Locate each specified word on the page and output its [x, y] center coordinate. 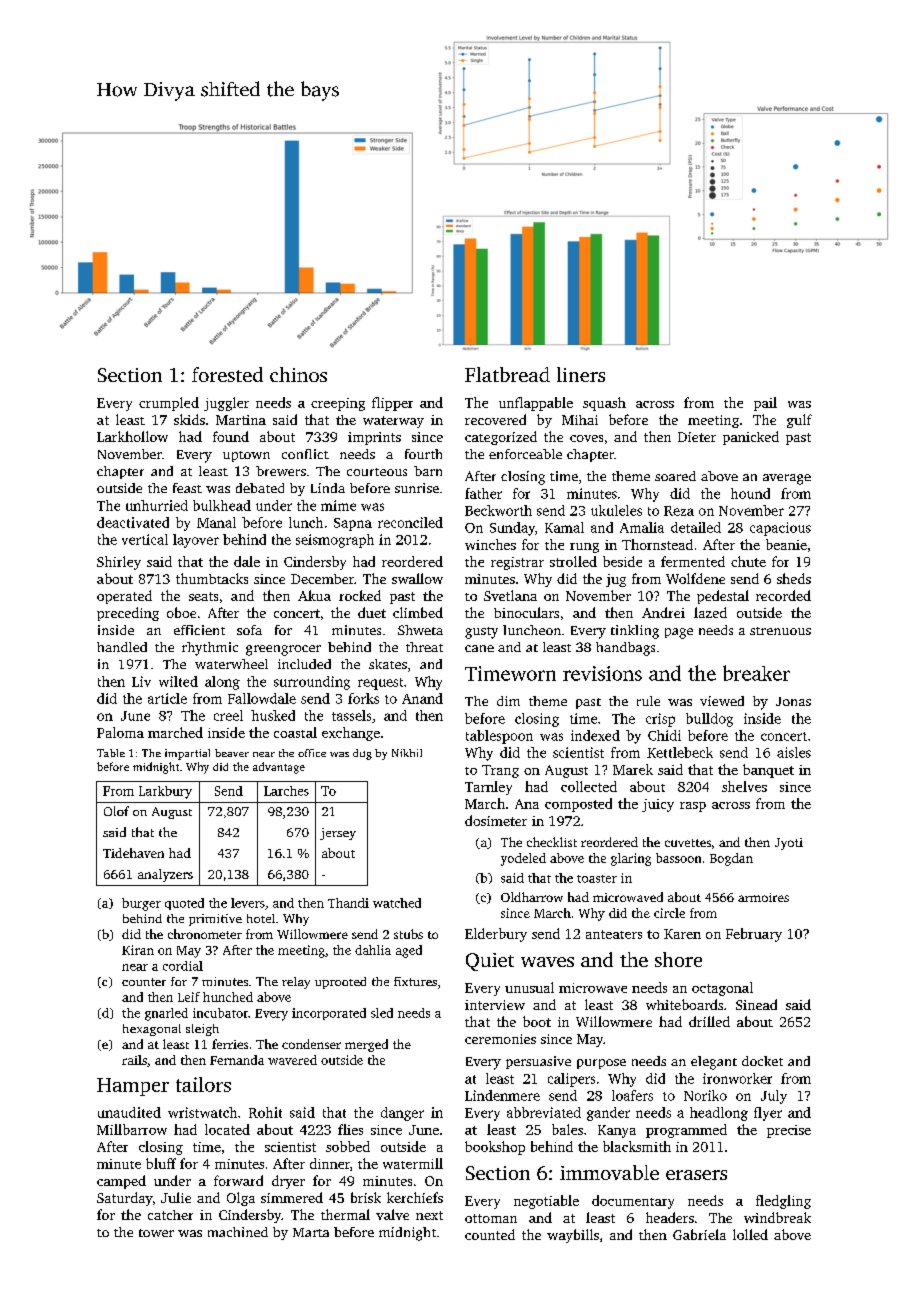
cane [479, 648]
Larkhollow [132, 436]
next [429, 1215]
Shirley [119, 563]
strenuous [780, 631]
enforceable [525, 454]
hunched [228, 997]
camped [121, 1182]
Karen [682, 934]
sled [382, 1013]
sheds [794, 578]
